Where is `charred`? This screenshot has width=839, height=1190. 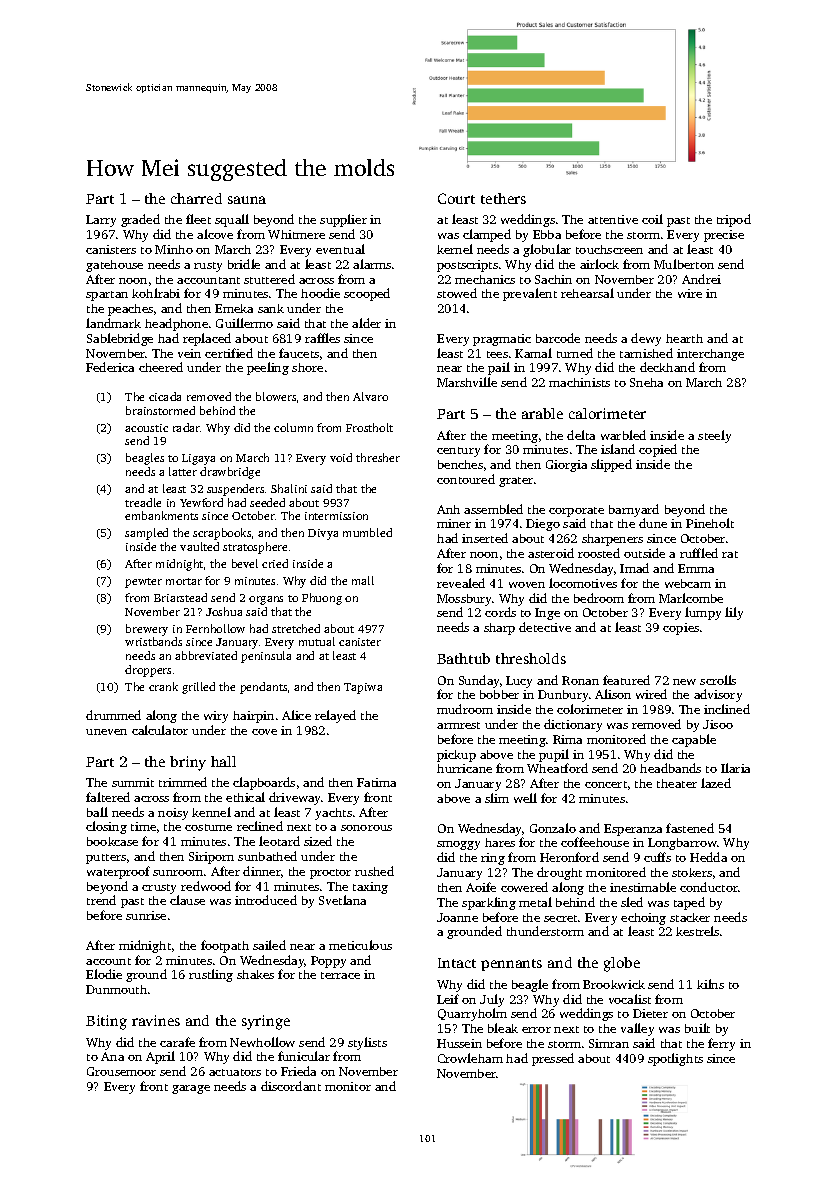 charred is located at coordinates (196, 198).
